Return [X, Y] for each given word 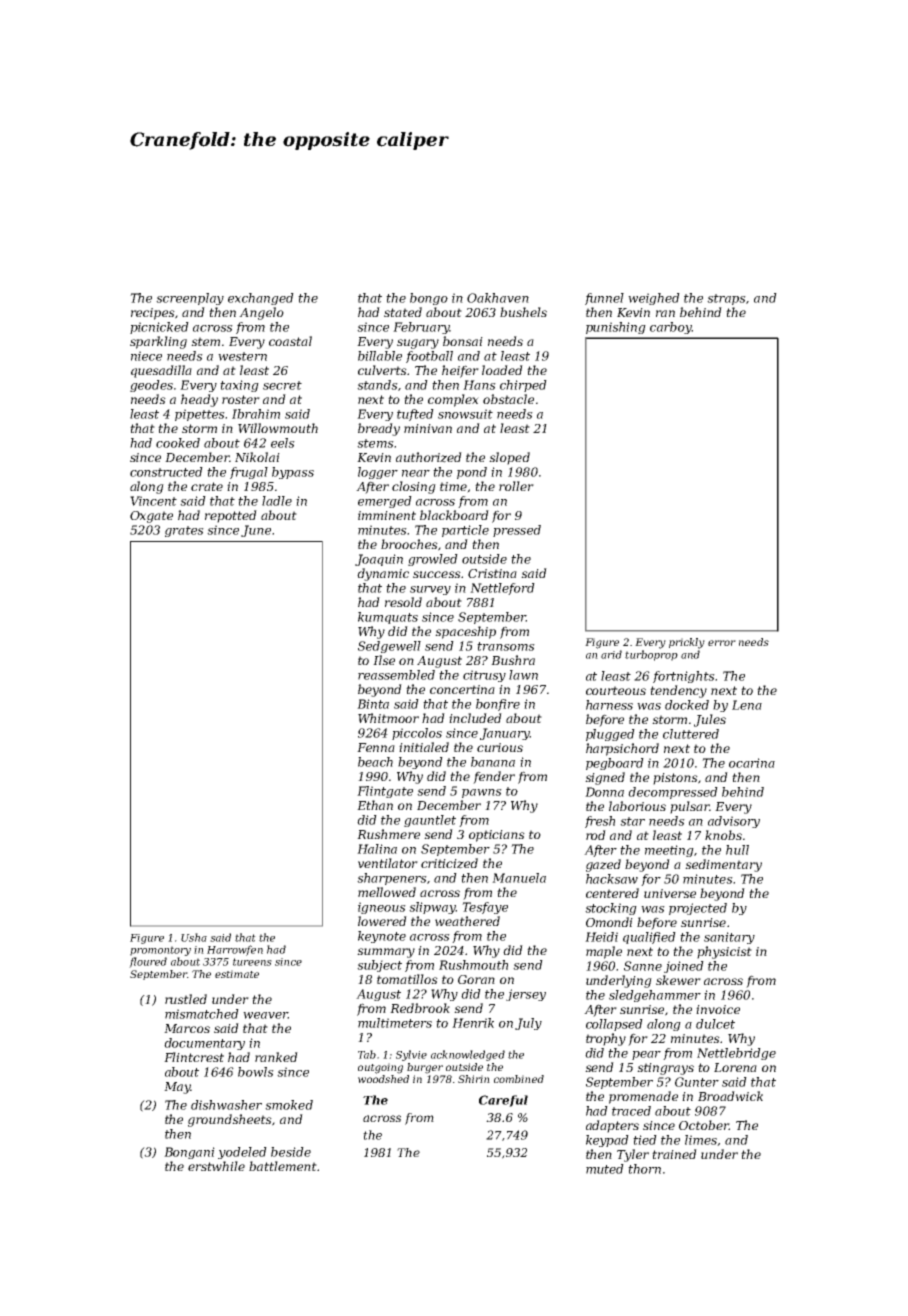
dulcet [715, 1024]
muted [605, 1169]
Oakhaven [498, 298]
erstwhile [216, 1166]
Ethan [375, 805]
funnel [604, 299]
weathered [467, 921]
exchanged [261, 299]
